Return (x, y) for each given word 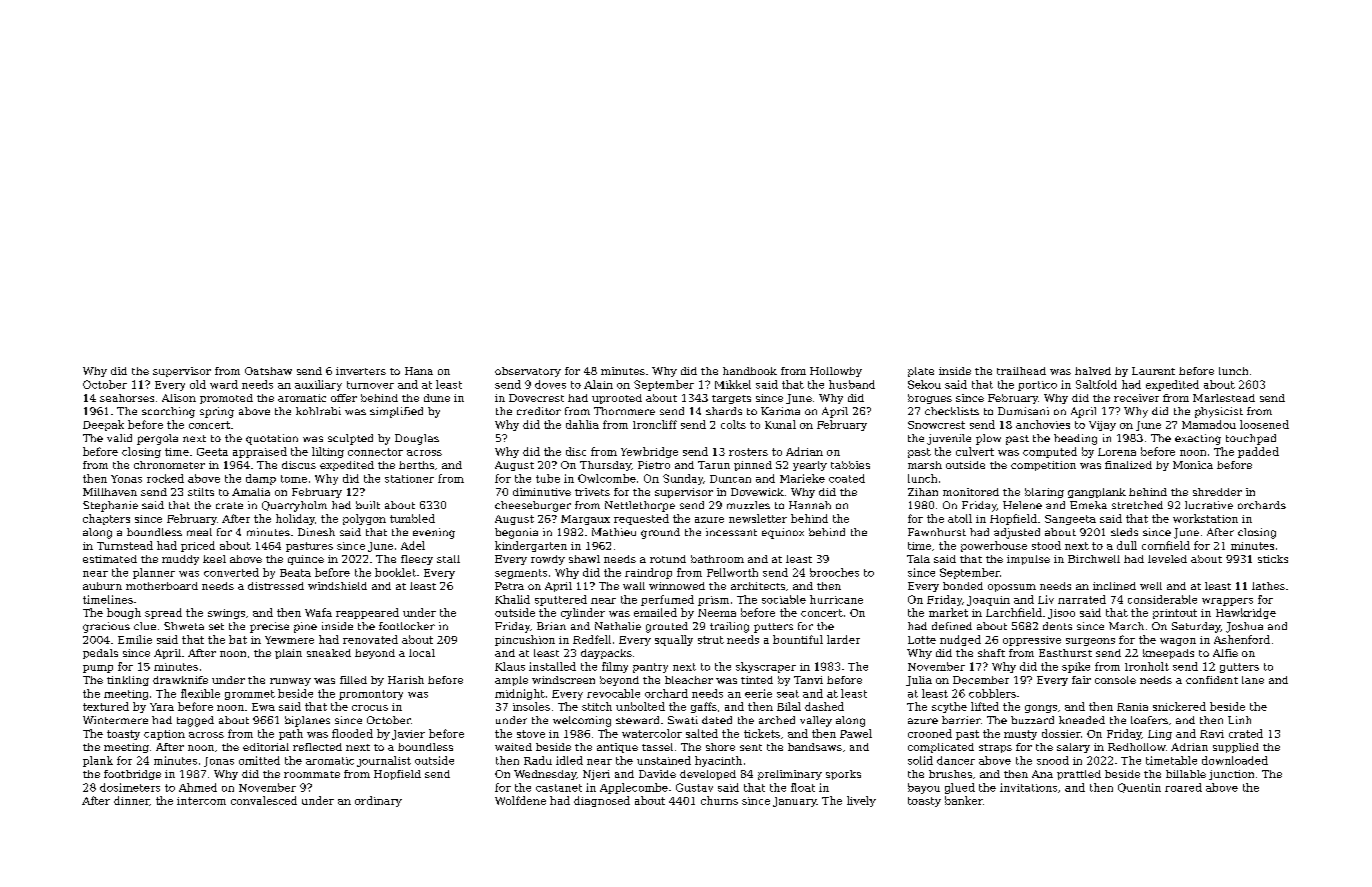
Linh (1239, 720)
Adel (413, 545)
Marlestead (1224, 398)
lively (861, 801)
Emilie (135, 639)
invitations (1028, 787)
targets (731, 399)
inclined (1114, 586)
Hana (419, 371)
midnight (520, 694)
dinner (132, 801)
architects (758, 586)
